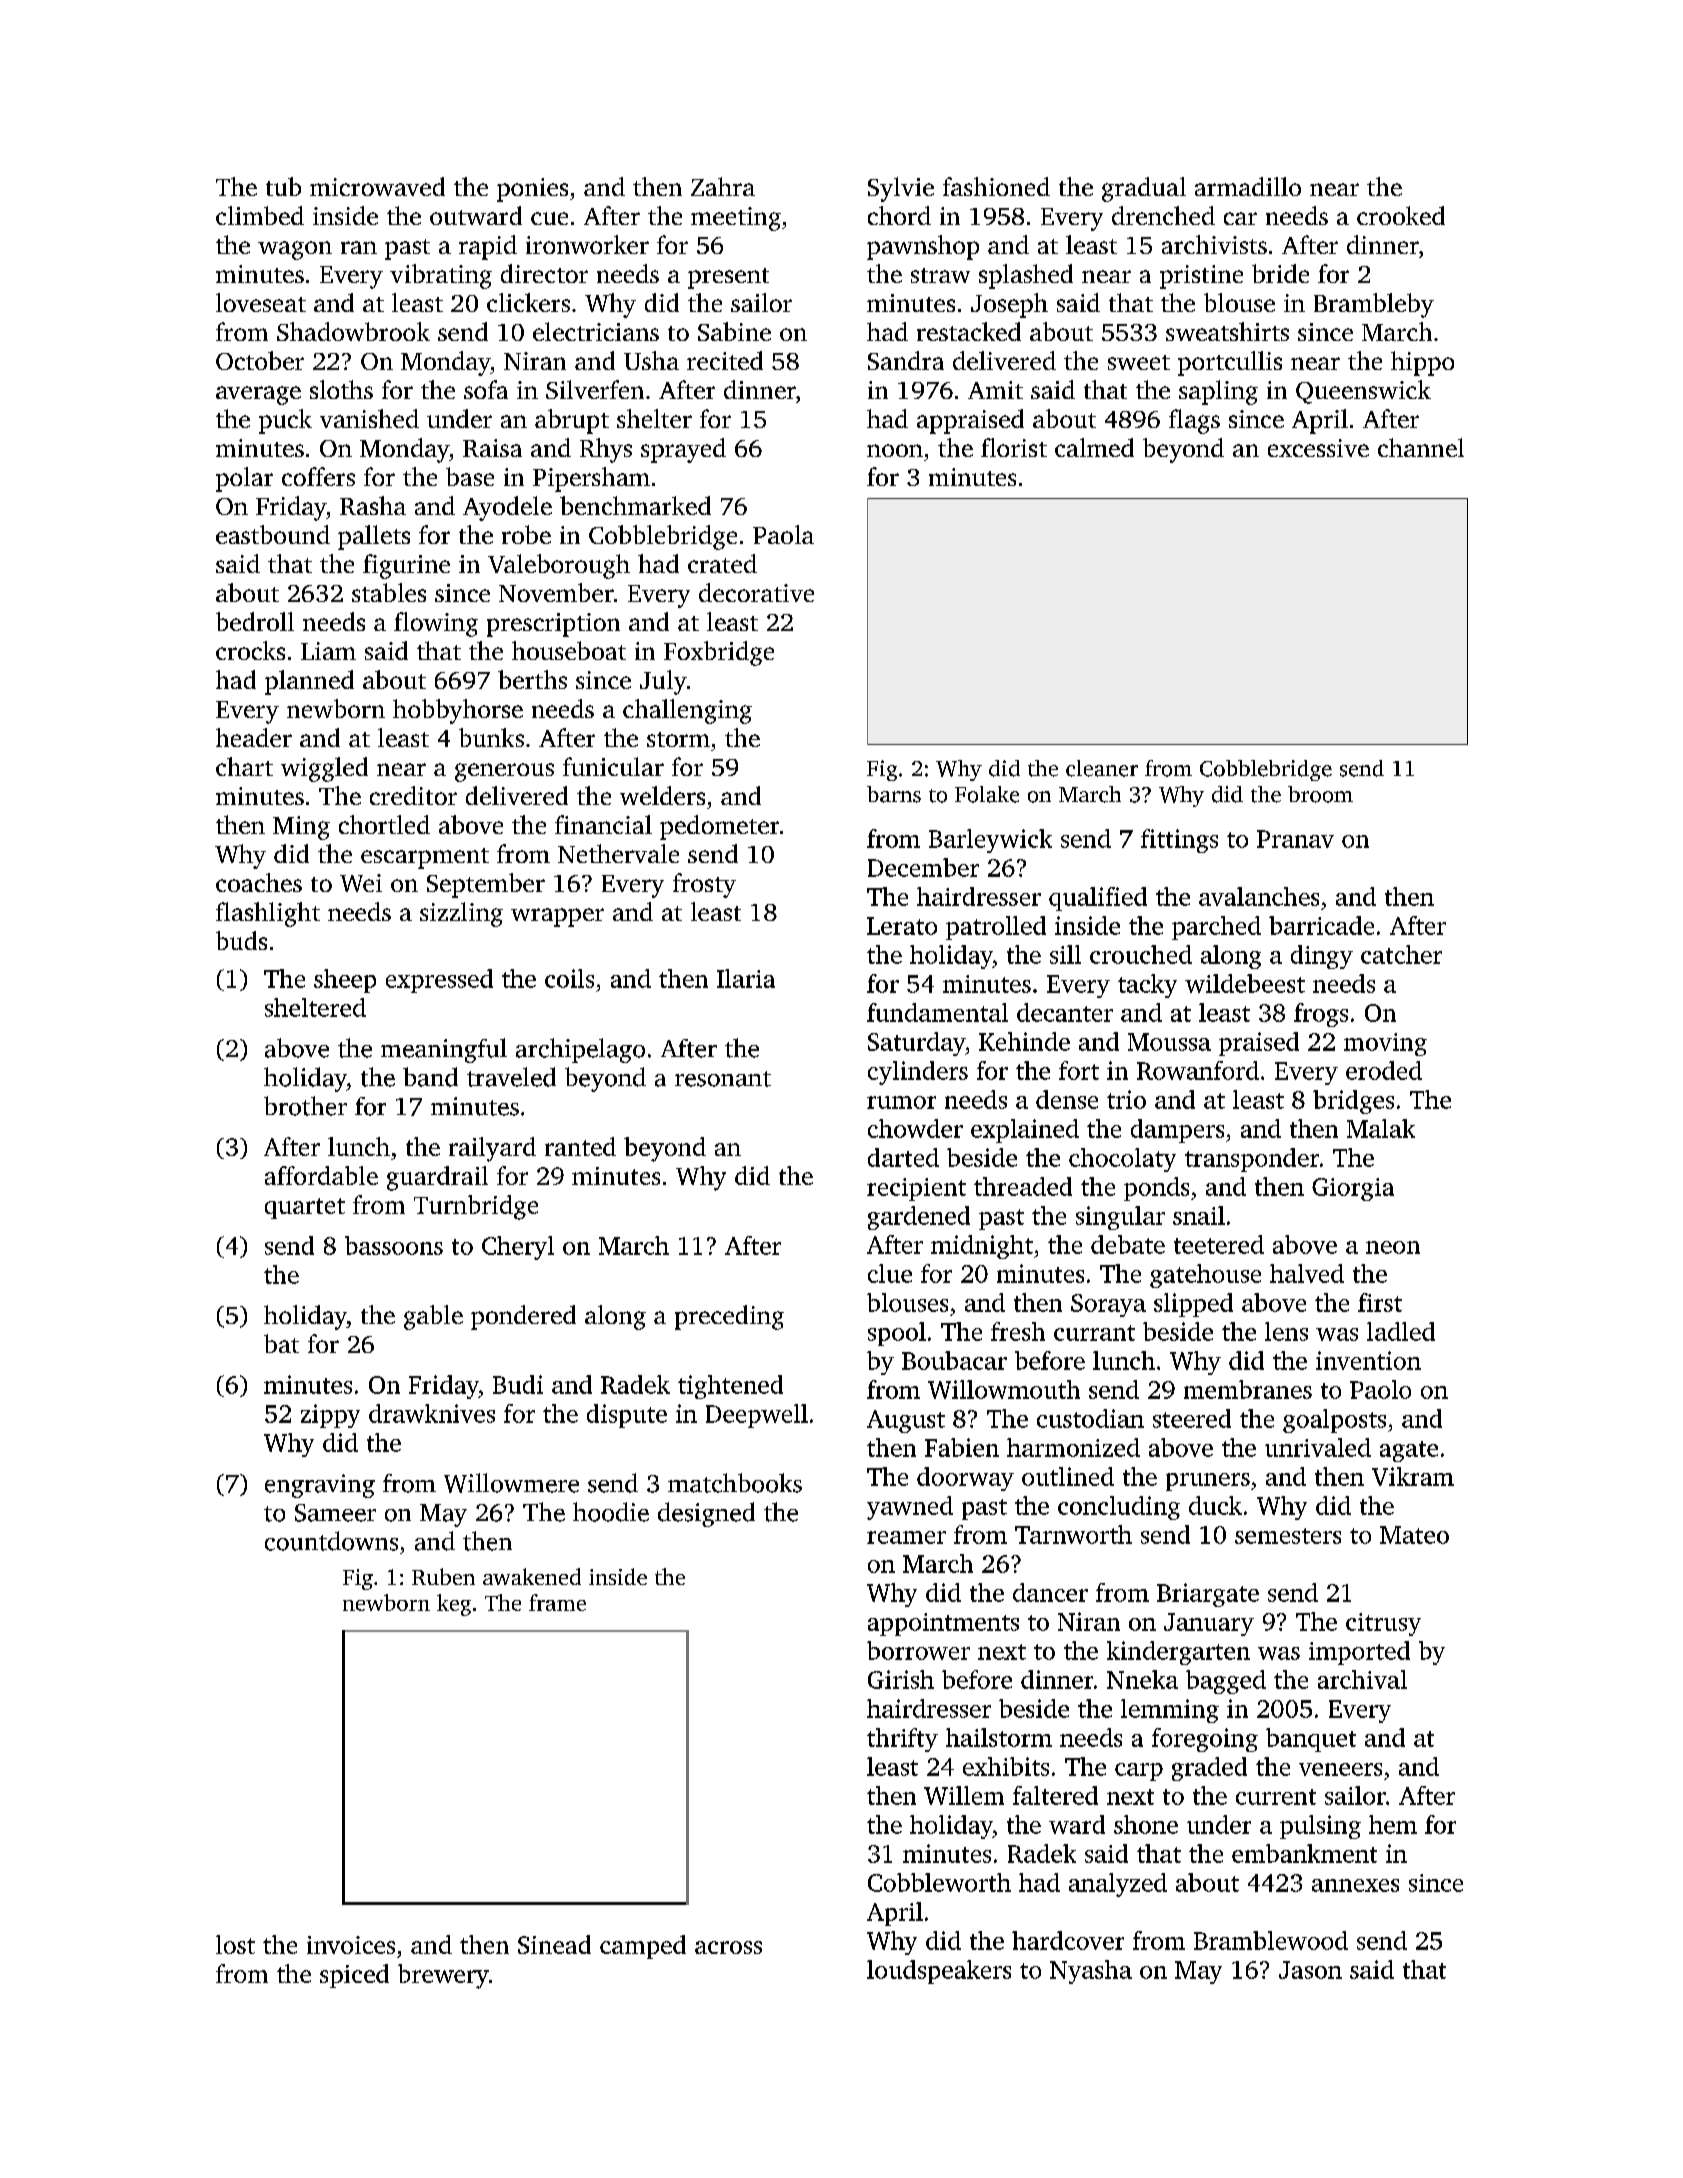 The image size is (1683, 2178). Describe the element at coordinates (1139, 362) in the document. I see `sweet` at that location.
